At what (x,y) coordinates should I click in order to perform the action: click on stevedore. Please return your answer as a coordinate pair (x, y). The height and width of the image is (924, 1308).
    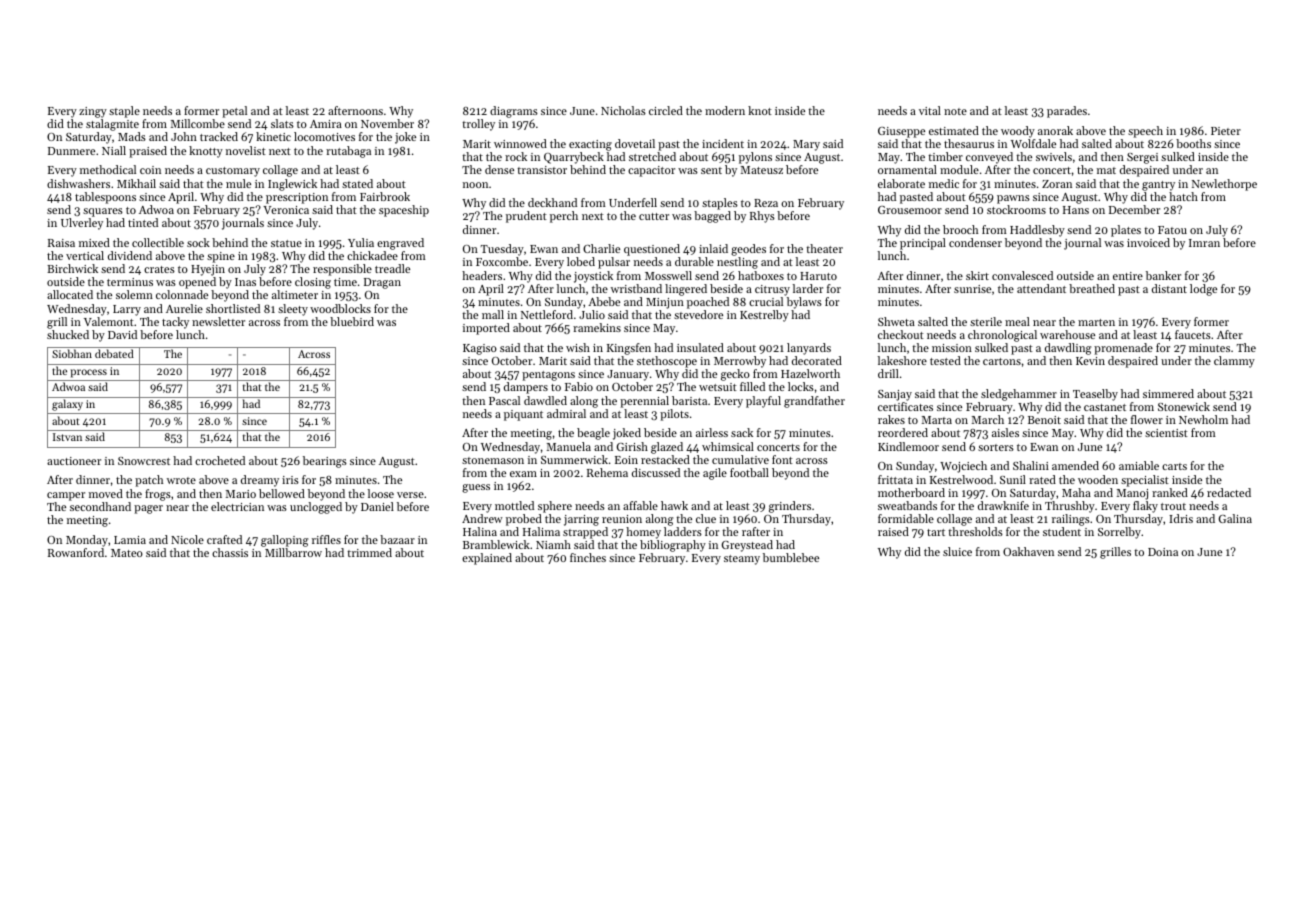
    Looking at the image, I should click on (698, 314).
